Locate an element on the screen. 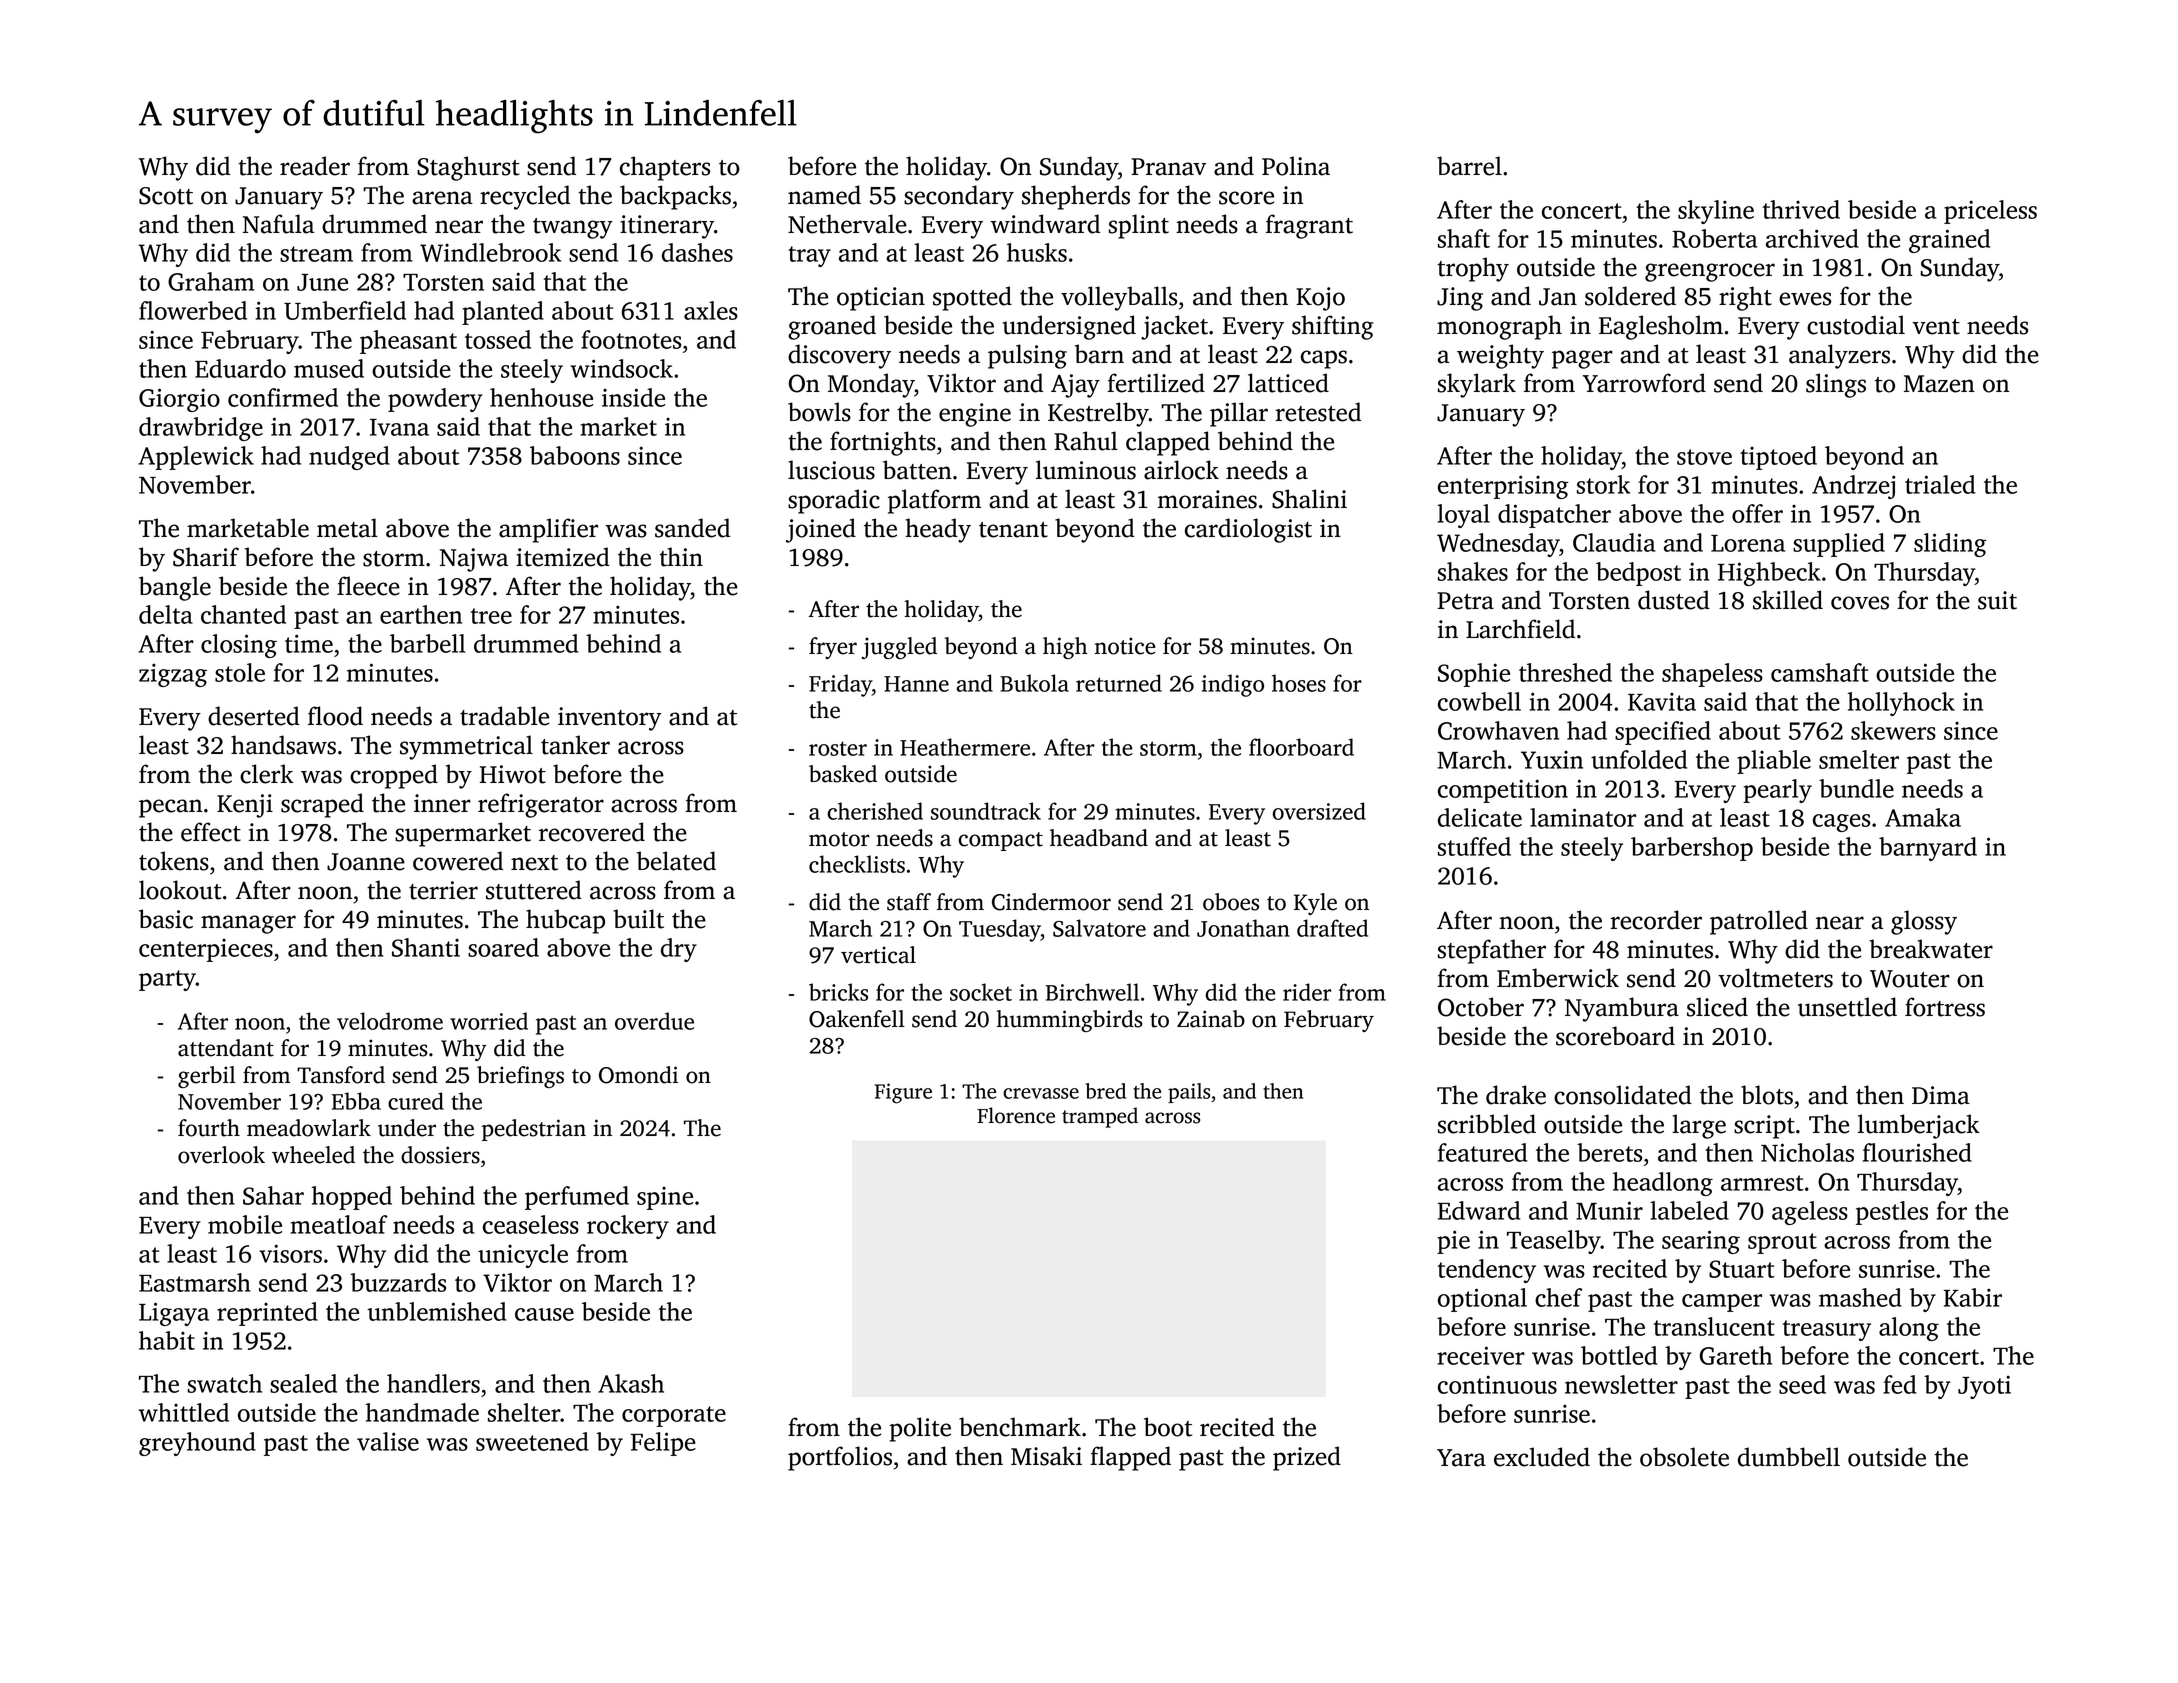 Image resolution: width=2178 pixels, height=1683 pixels. barrel is located at coordinates (1469, 166).
